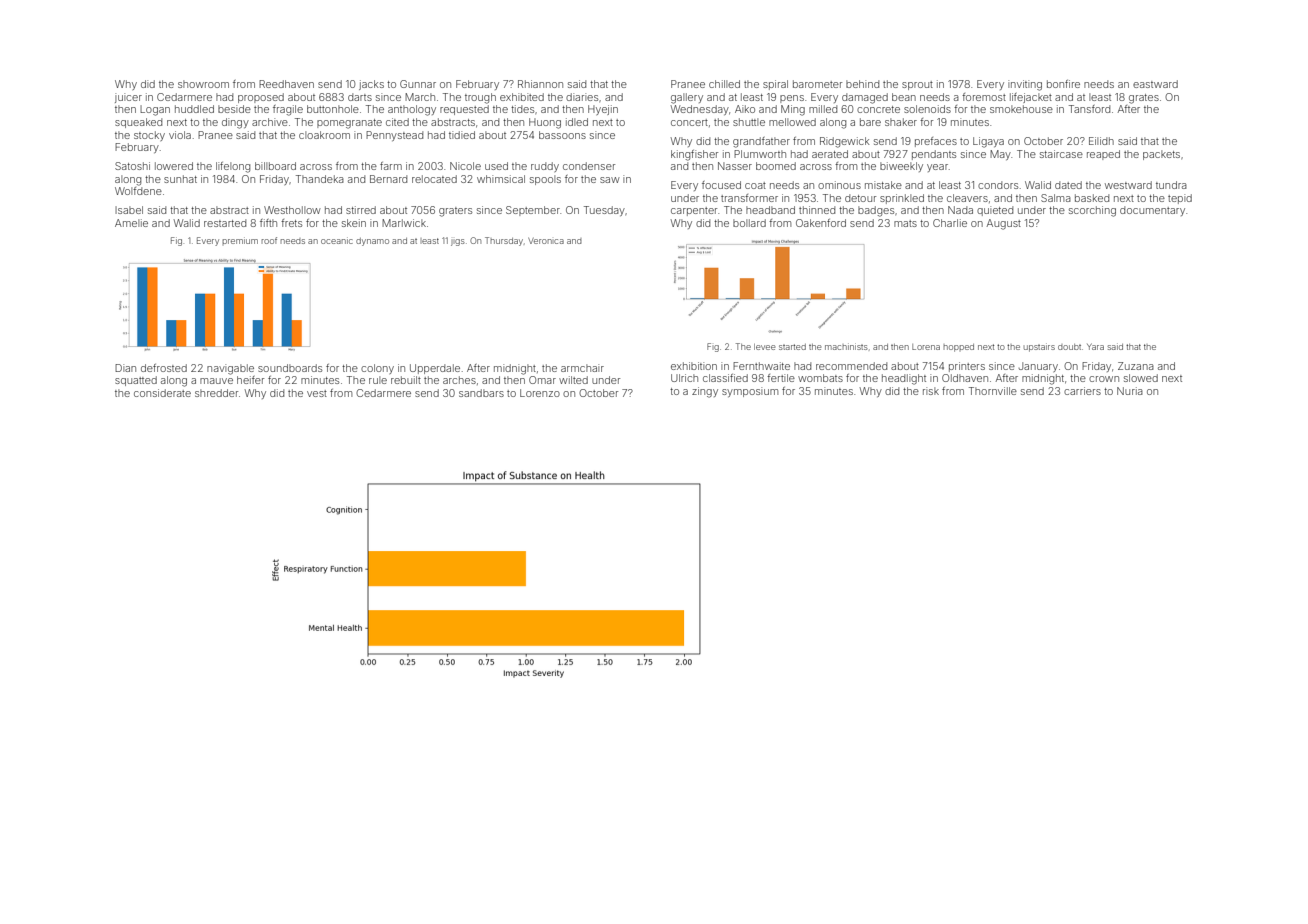 The width and height of the screenshot is (1308, 924). Describe the element at coordinates (577, 122) in the screenshot. I see `idled` at that location.
